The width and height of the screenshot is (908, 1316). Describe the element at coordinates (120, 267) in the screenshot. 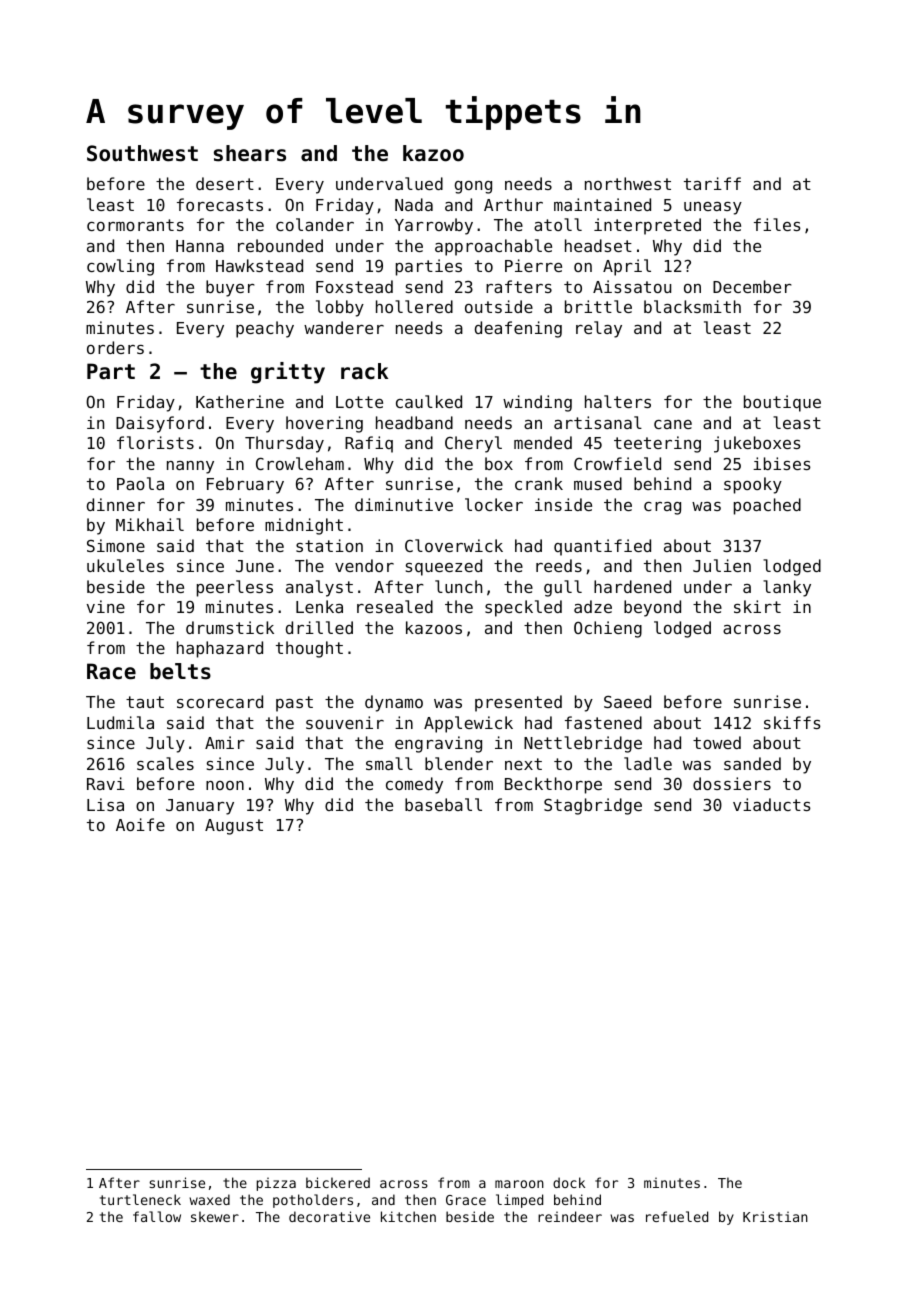

I see `cowling` at that location.
